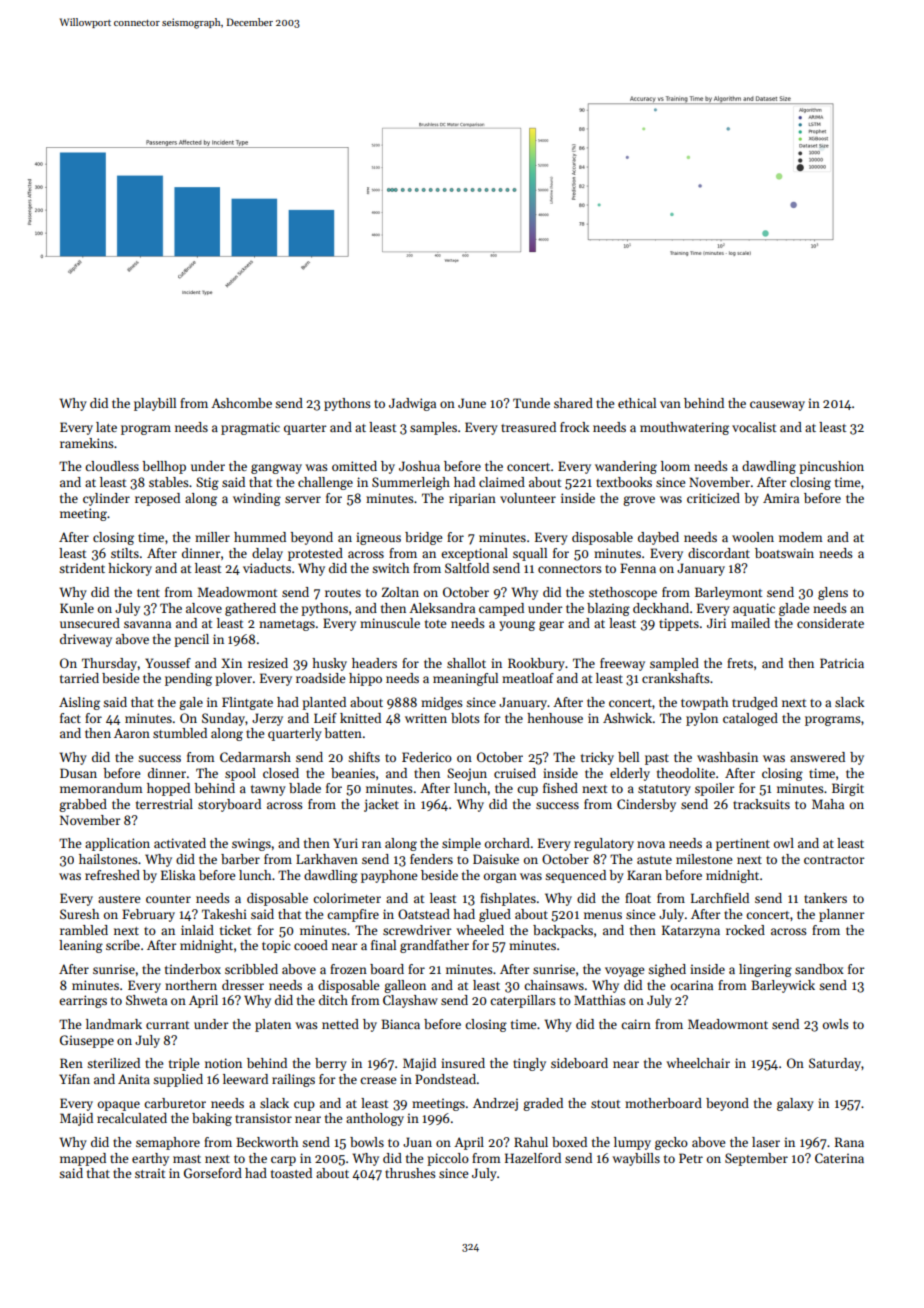 This document has width=924, height=1308. What do you see at coordinates (839, 1158) in the document?
I see `Caterina` at bounding box center [839, 1158].
